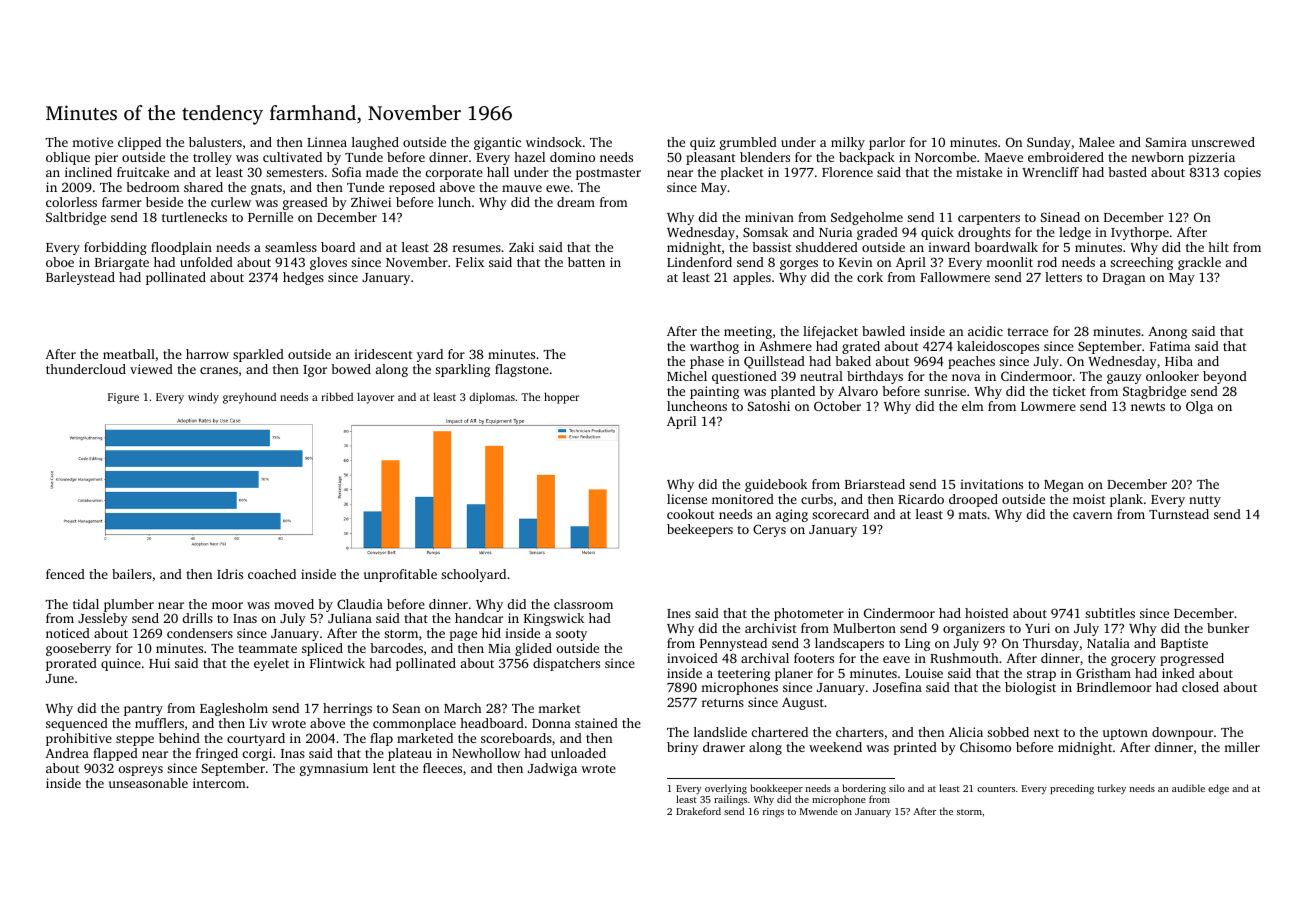 The width and height of the document is (1308, 924). I want to click on balusters, so click(215, 142).
